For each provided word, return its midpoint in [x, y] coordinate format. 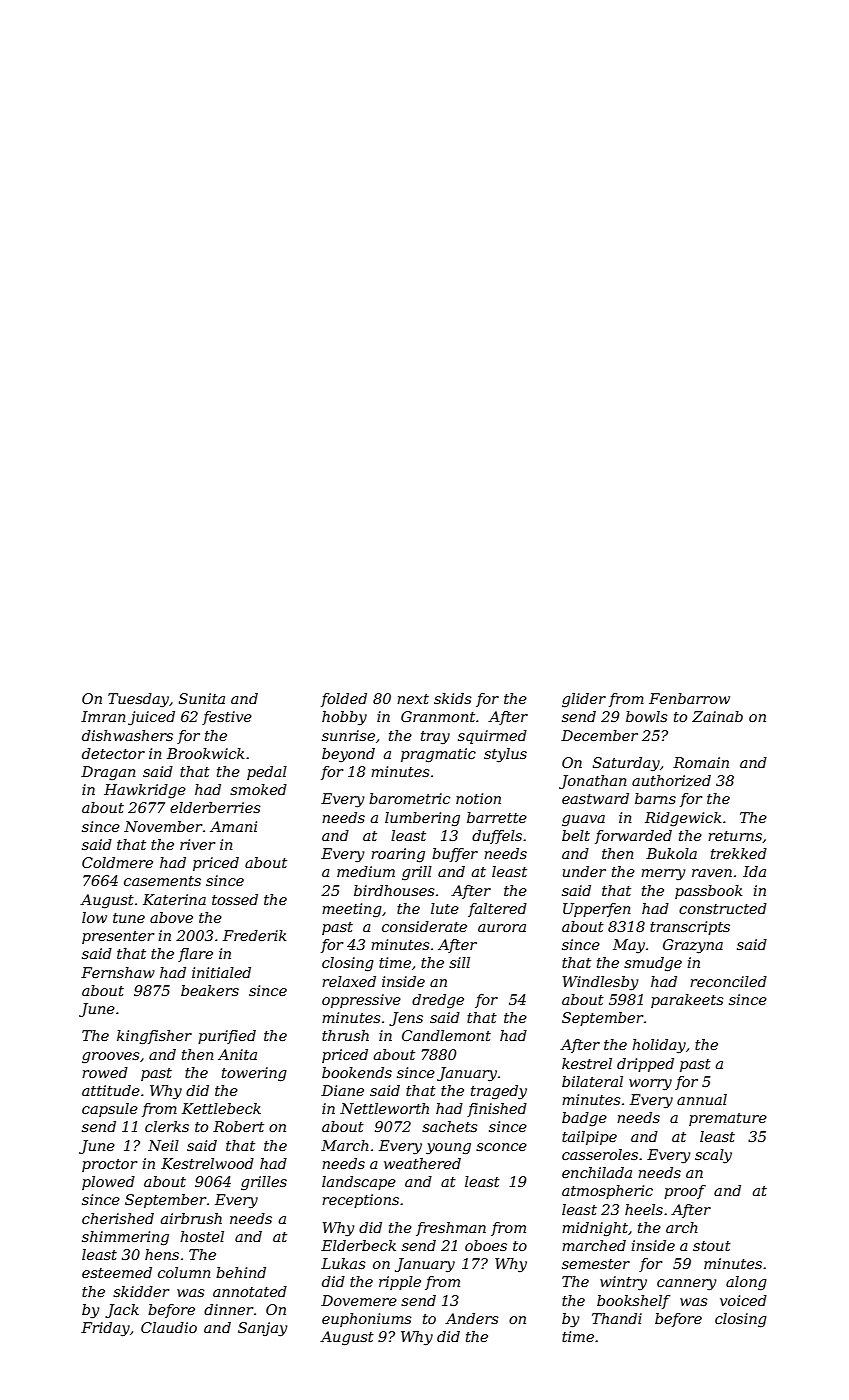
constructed [723, 908]
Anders [472, 1318]
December [599, 735]
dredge [438, 1001]
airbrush [191, 1218]
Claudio [169, 1327]
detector [113, 753]
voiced [743, 1300]
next [413, 699]
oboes [486, 1245]
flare [195, 955]
